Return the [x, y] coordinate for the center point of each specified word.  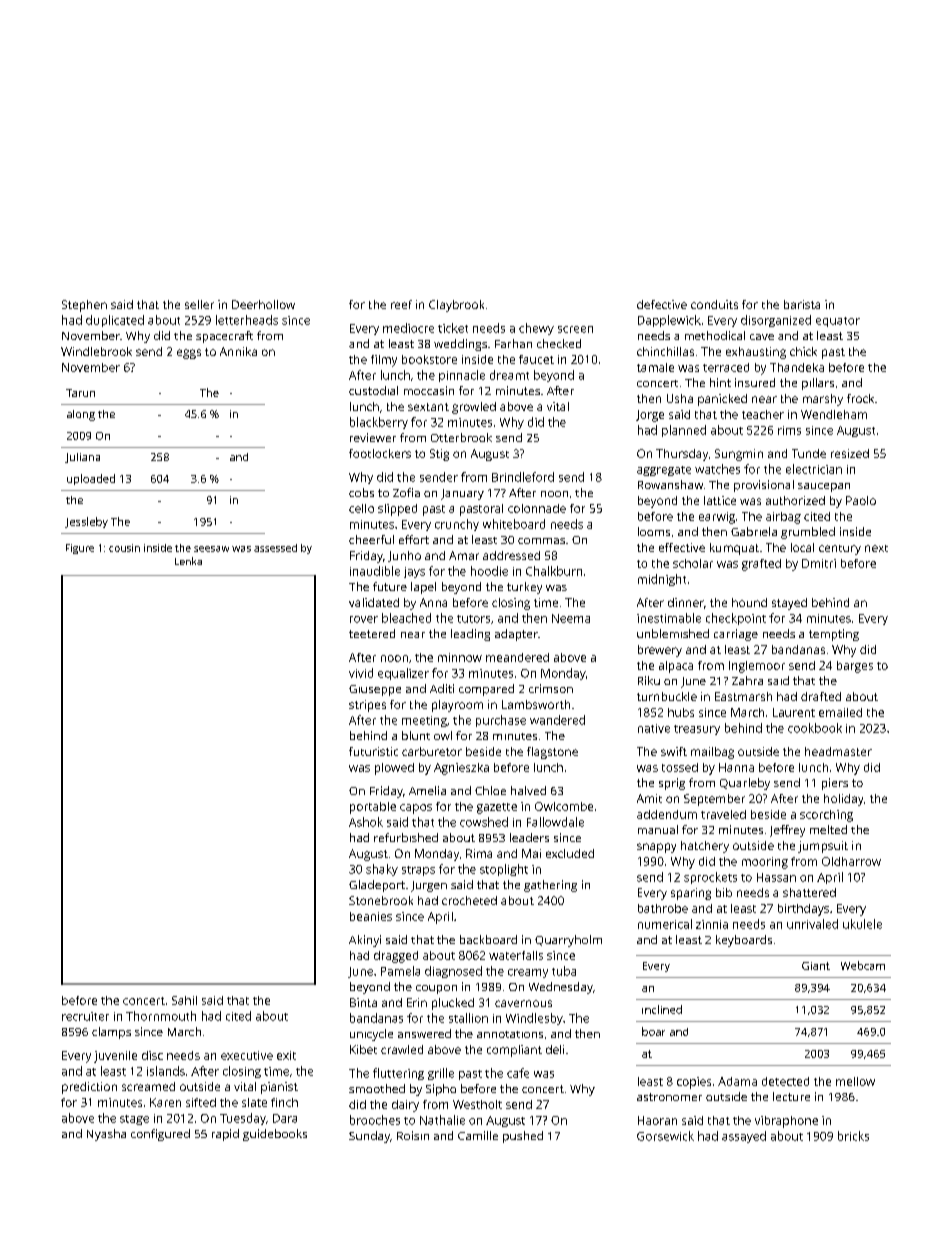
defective [662, 304]
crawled [402, 1049]
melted [828, 829]
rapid [225, 1135]
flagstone [552, 753]
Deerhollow [263, 304]
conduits [714, 304]
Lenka [188, 561]
